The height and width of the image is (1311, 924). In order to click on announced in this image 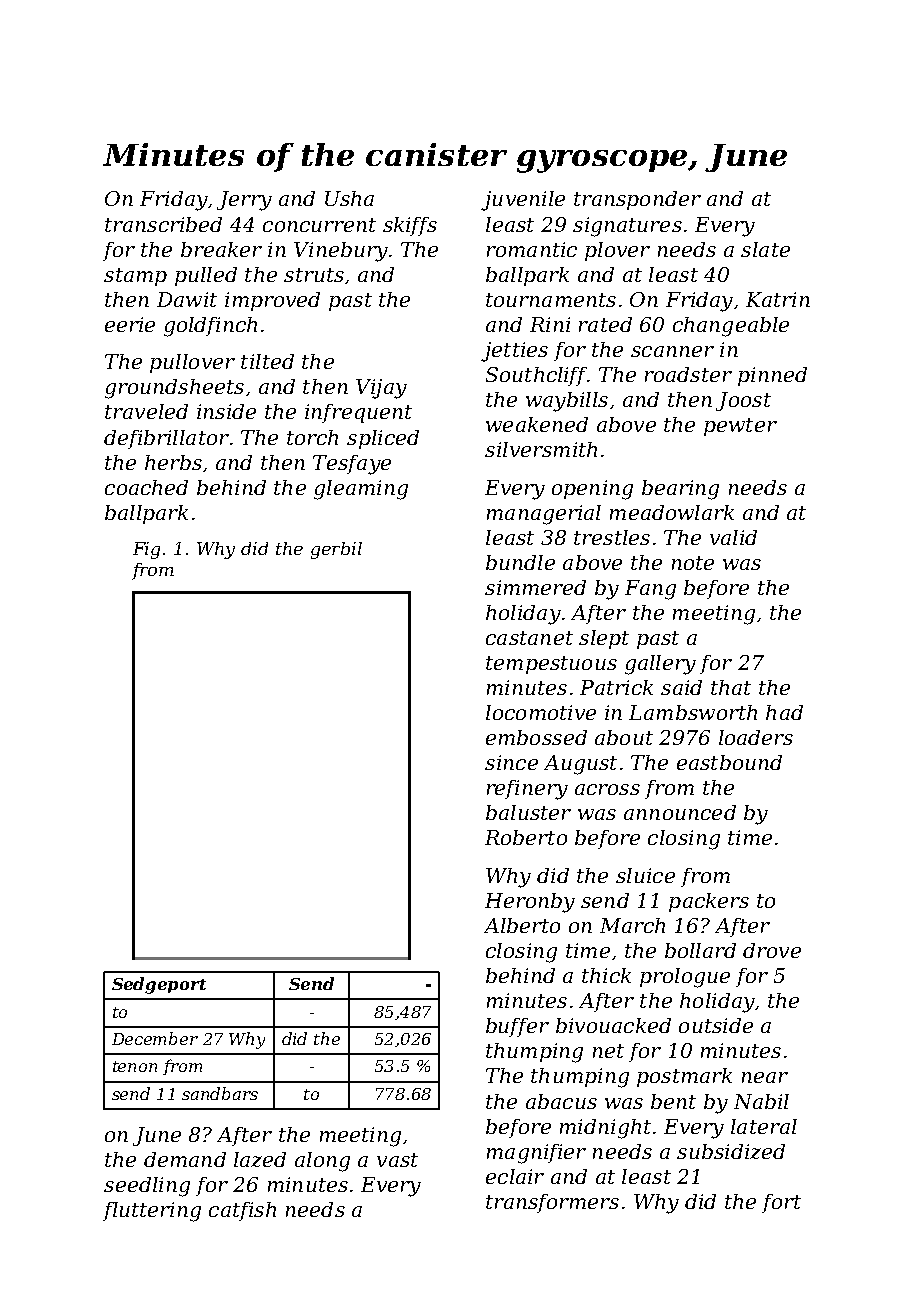, I will do `click(680, 812)`.
